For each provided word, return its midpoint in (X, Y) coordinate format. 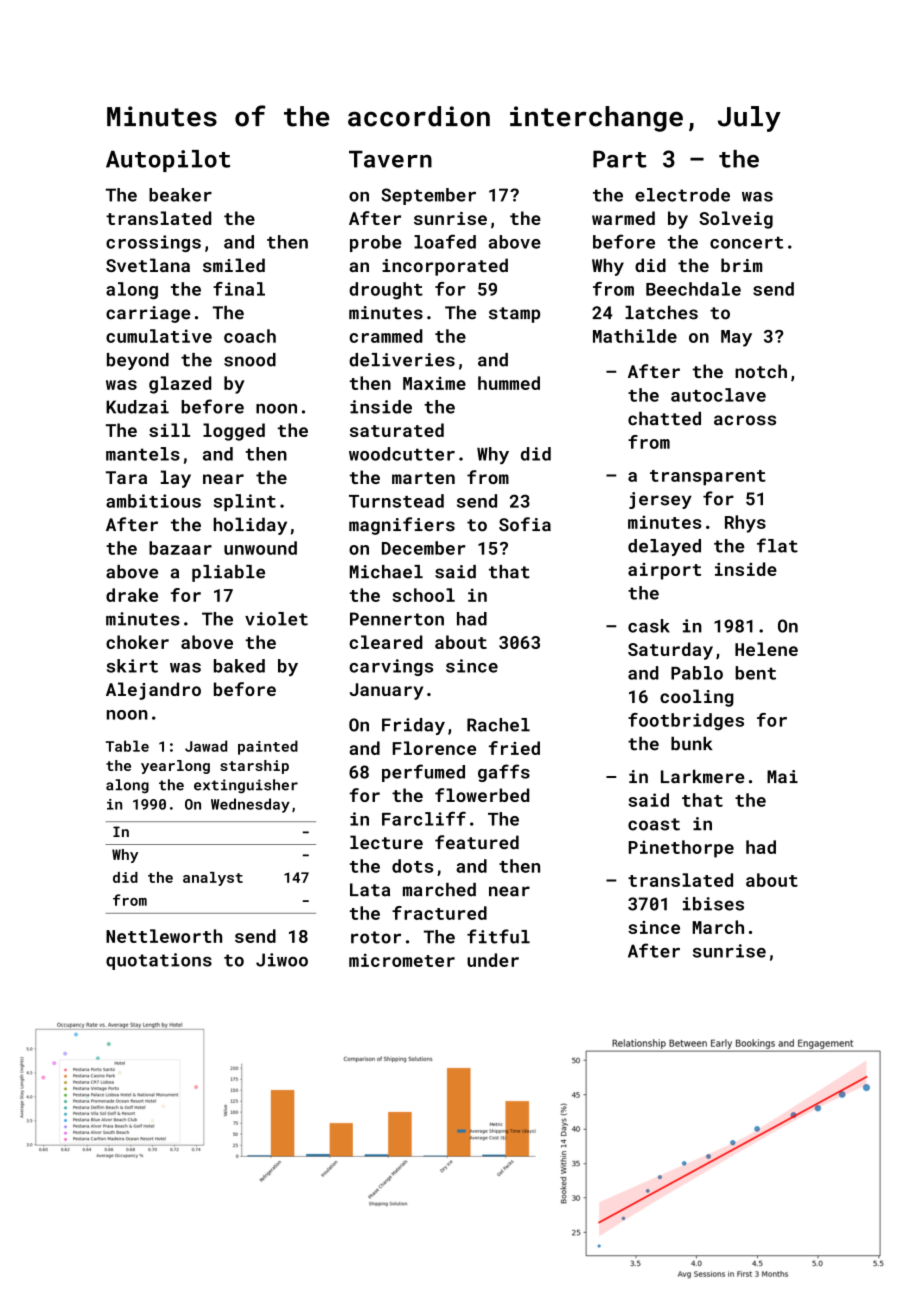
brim (741, 265)
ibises (713, 904)
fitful (498, 936)
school (423, 595)
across (745, 420)
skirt (132, 666)
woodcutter (402, 454)
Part (620, 159)
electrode (682, 195)
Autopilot (168, 161)
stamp (514, 315)
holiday (250, 526)
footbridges (686, 722)
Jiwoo (282, 960)
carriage (148, 314)
